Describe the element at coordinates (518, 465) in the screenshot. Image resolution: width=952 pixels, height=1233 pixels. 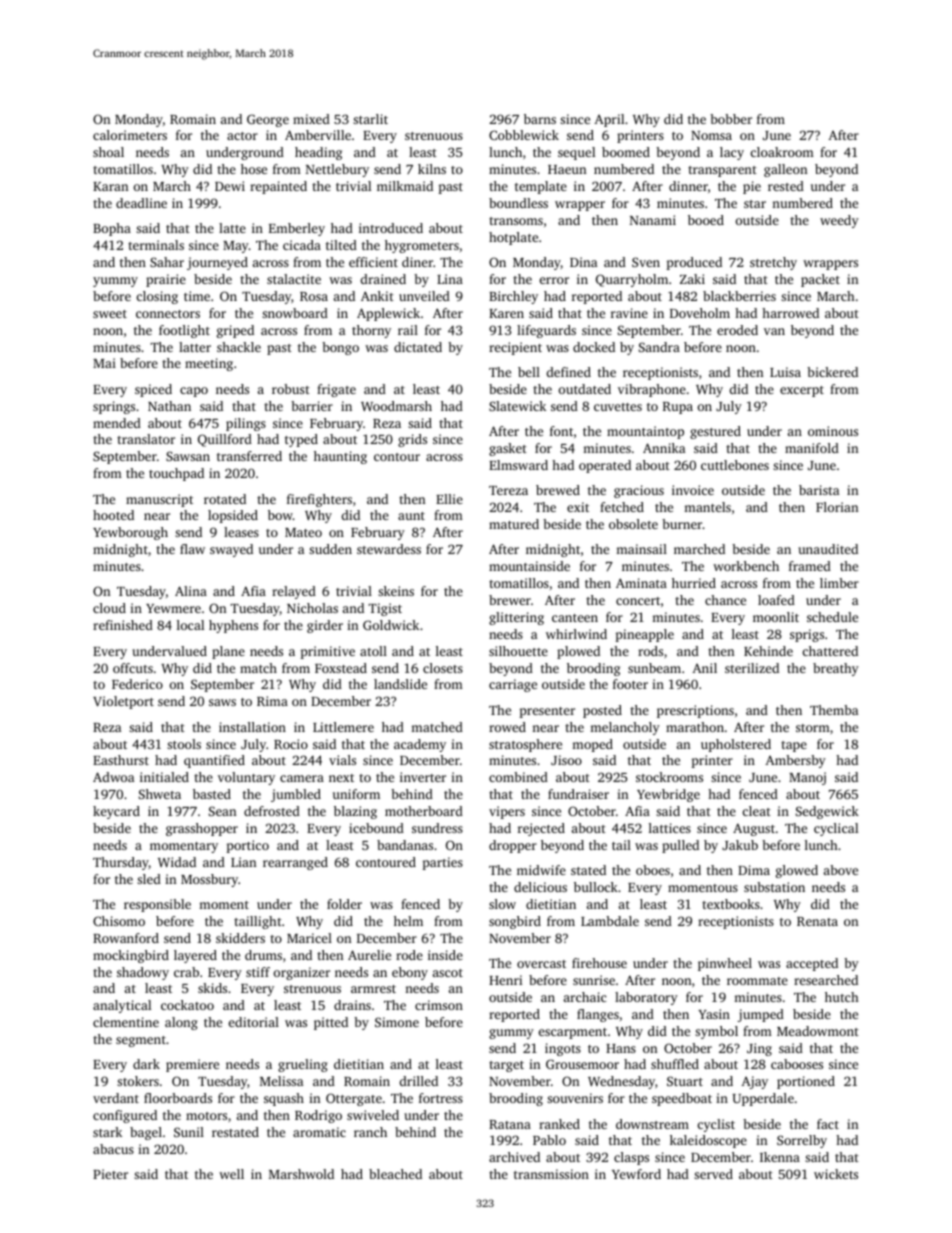
I see `Elmsward` at that location.
